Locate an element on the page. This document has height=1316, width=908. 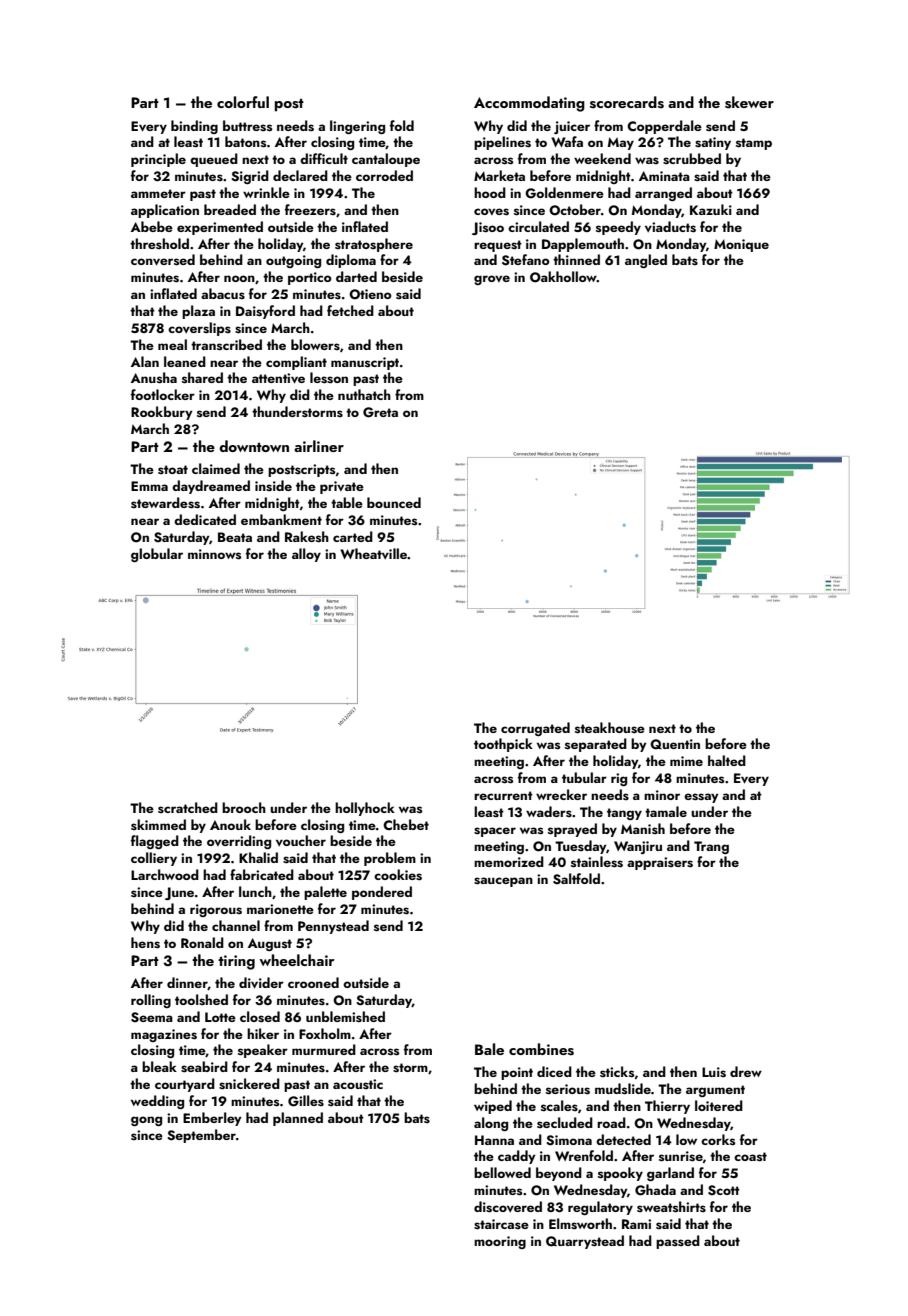
ammeter is located at coordinates (158, 193).
